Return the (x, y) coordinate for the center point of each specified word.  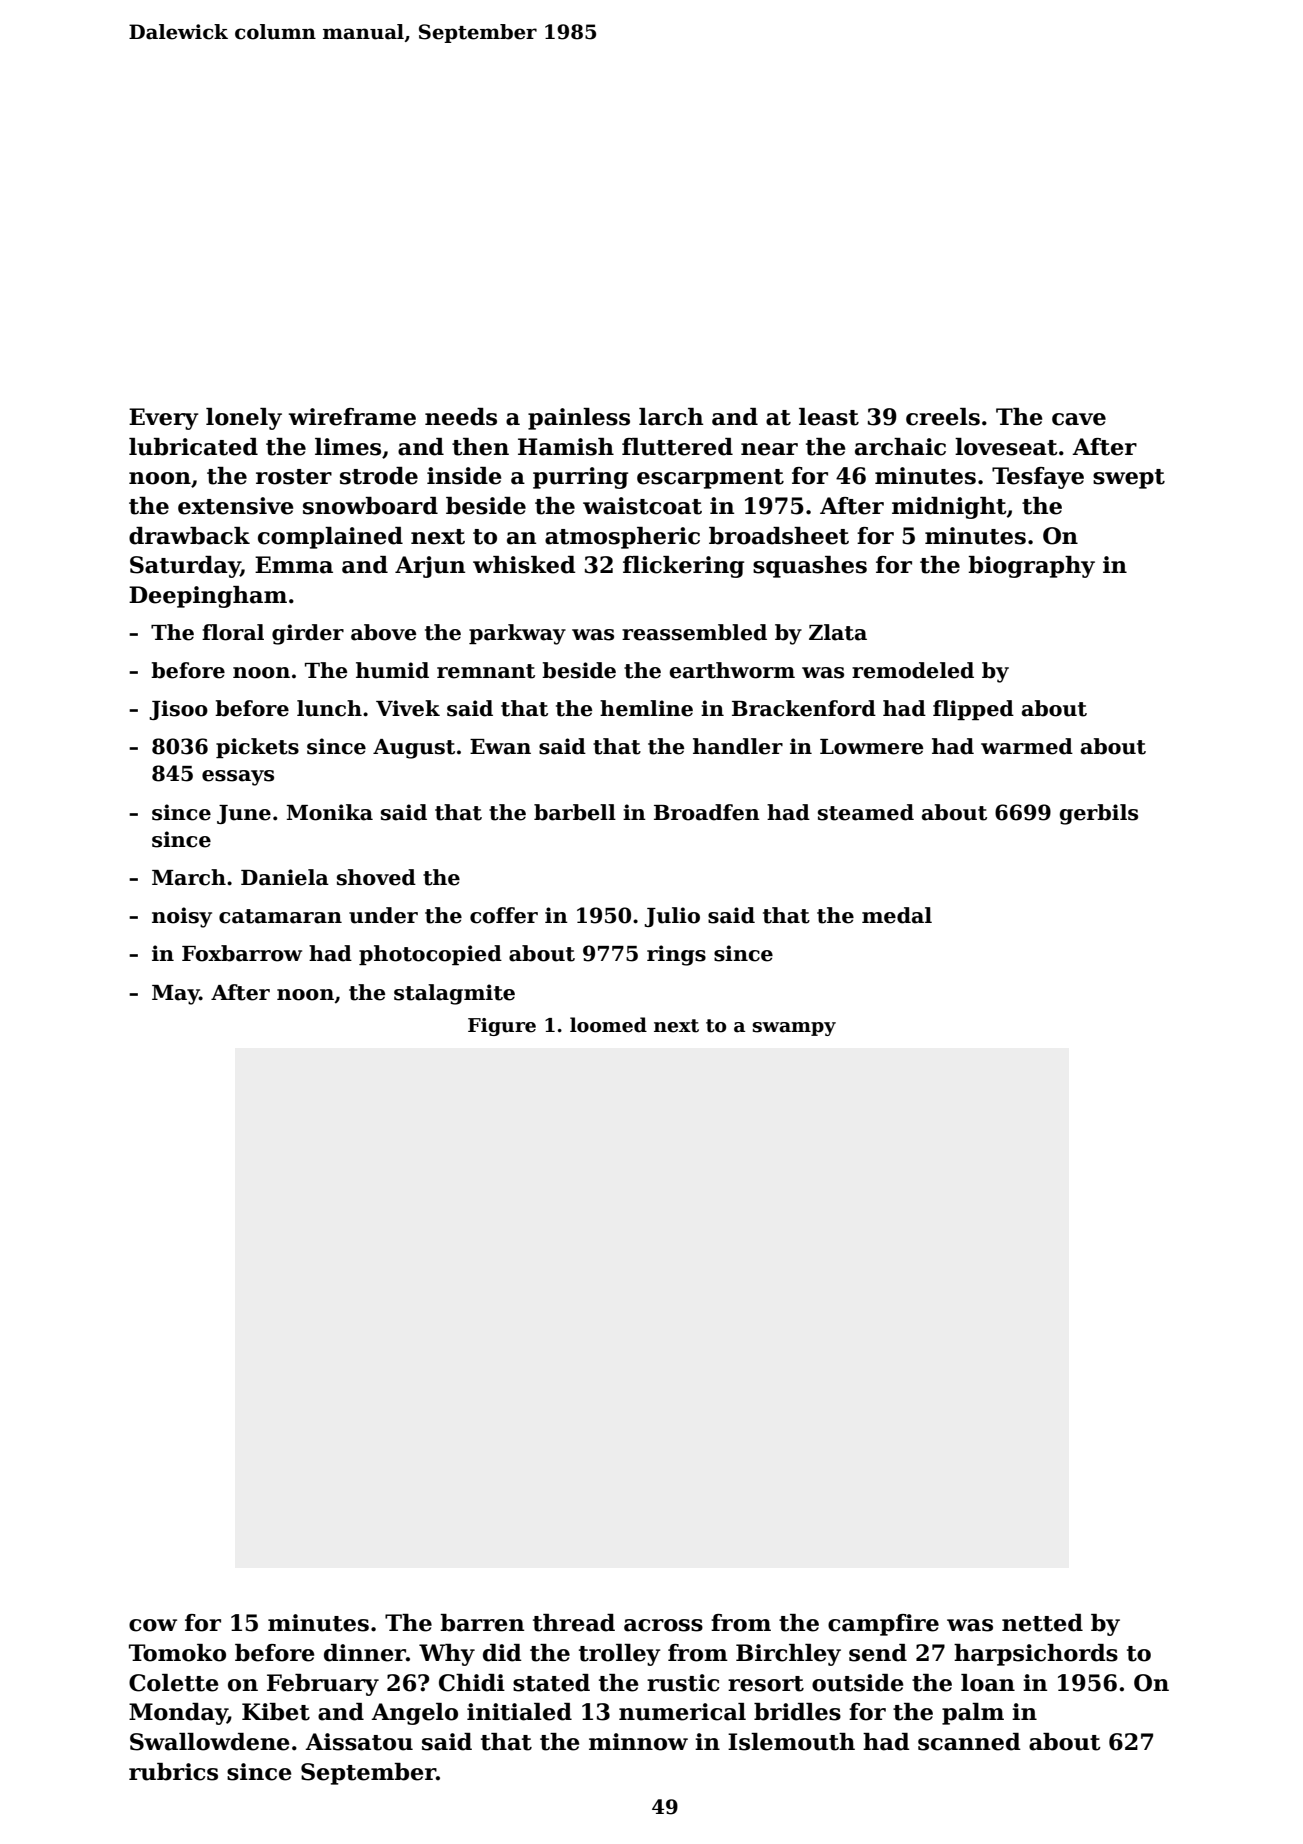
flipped (973, 710)
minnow (638, 1742)
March (189, 877)
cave (1079, 419)
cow (153, 1625)
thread (574, 1623)
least (829, 417)
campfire (883, 1625)
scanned (969, 1742)
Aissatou (359, 1742)
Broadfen (707, 812)
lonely (244, 419)
